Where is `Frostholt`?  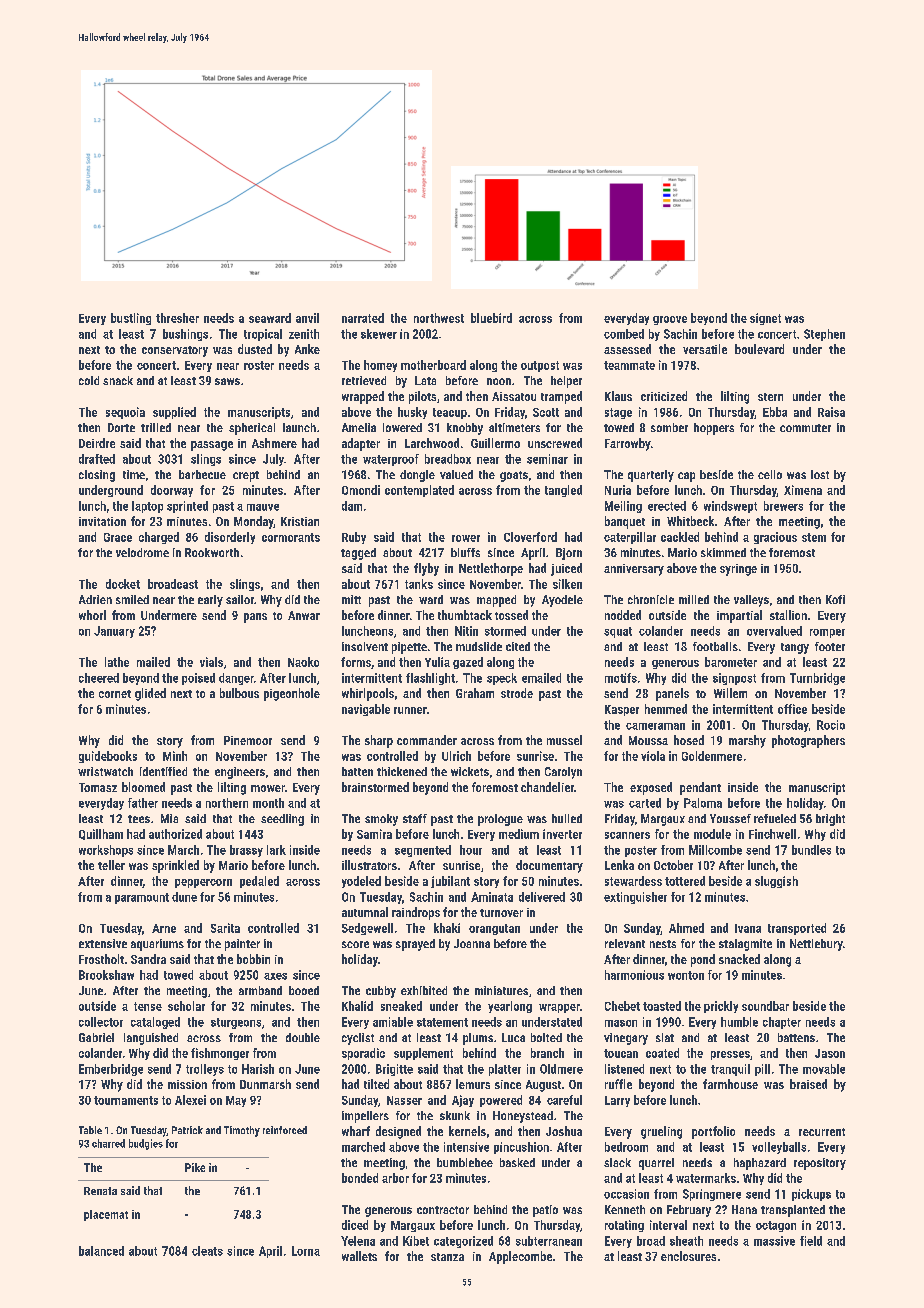
Frostholt is located at coordinates (101, 959).
